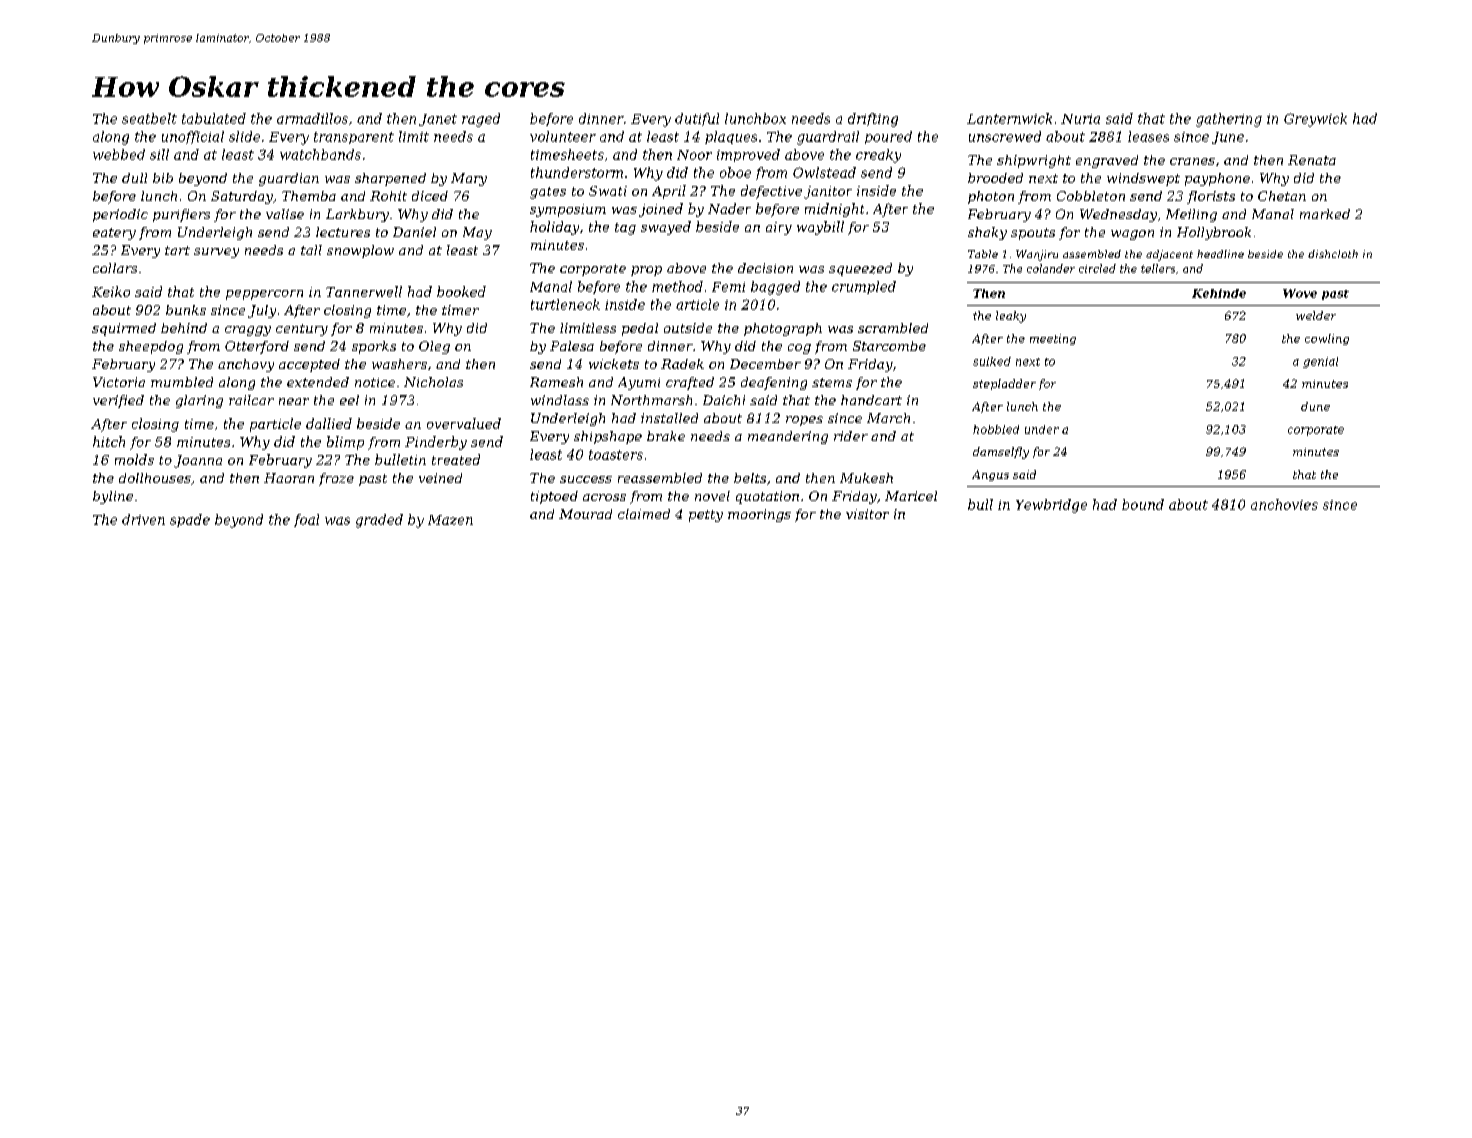 The width and height of the image is (1472, 1138). What do you see at coordinates (666, 436) in the image?
I see `brake` at bounding box center [666, 436].
